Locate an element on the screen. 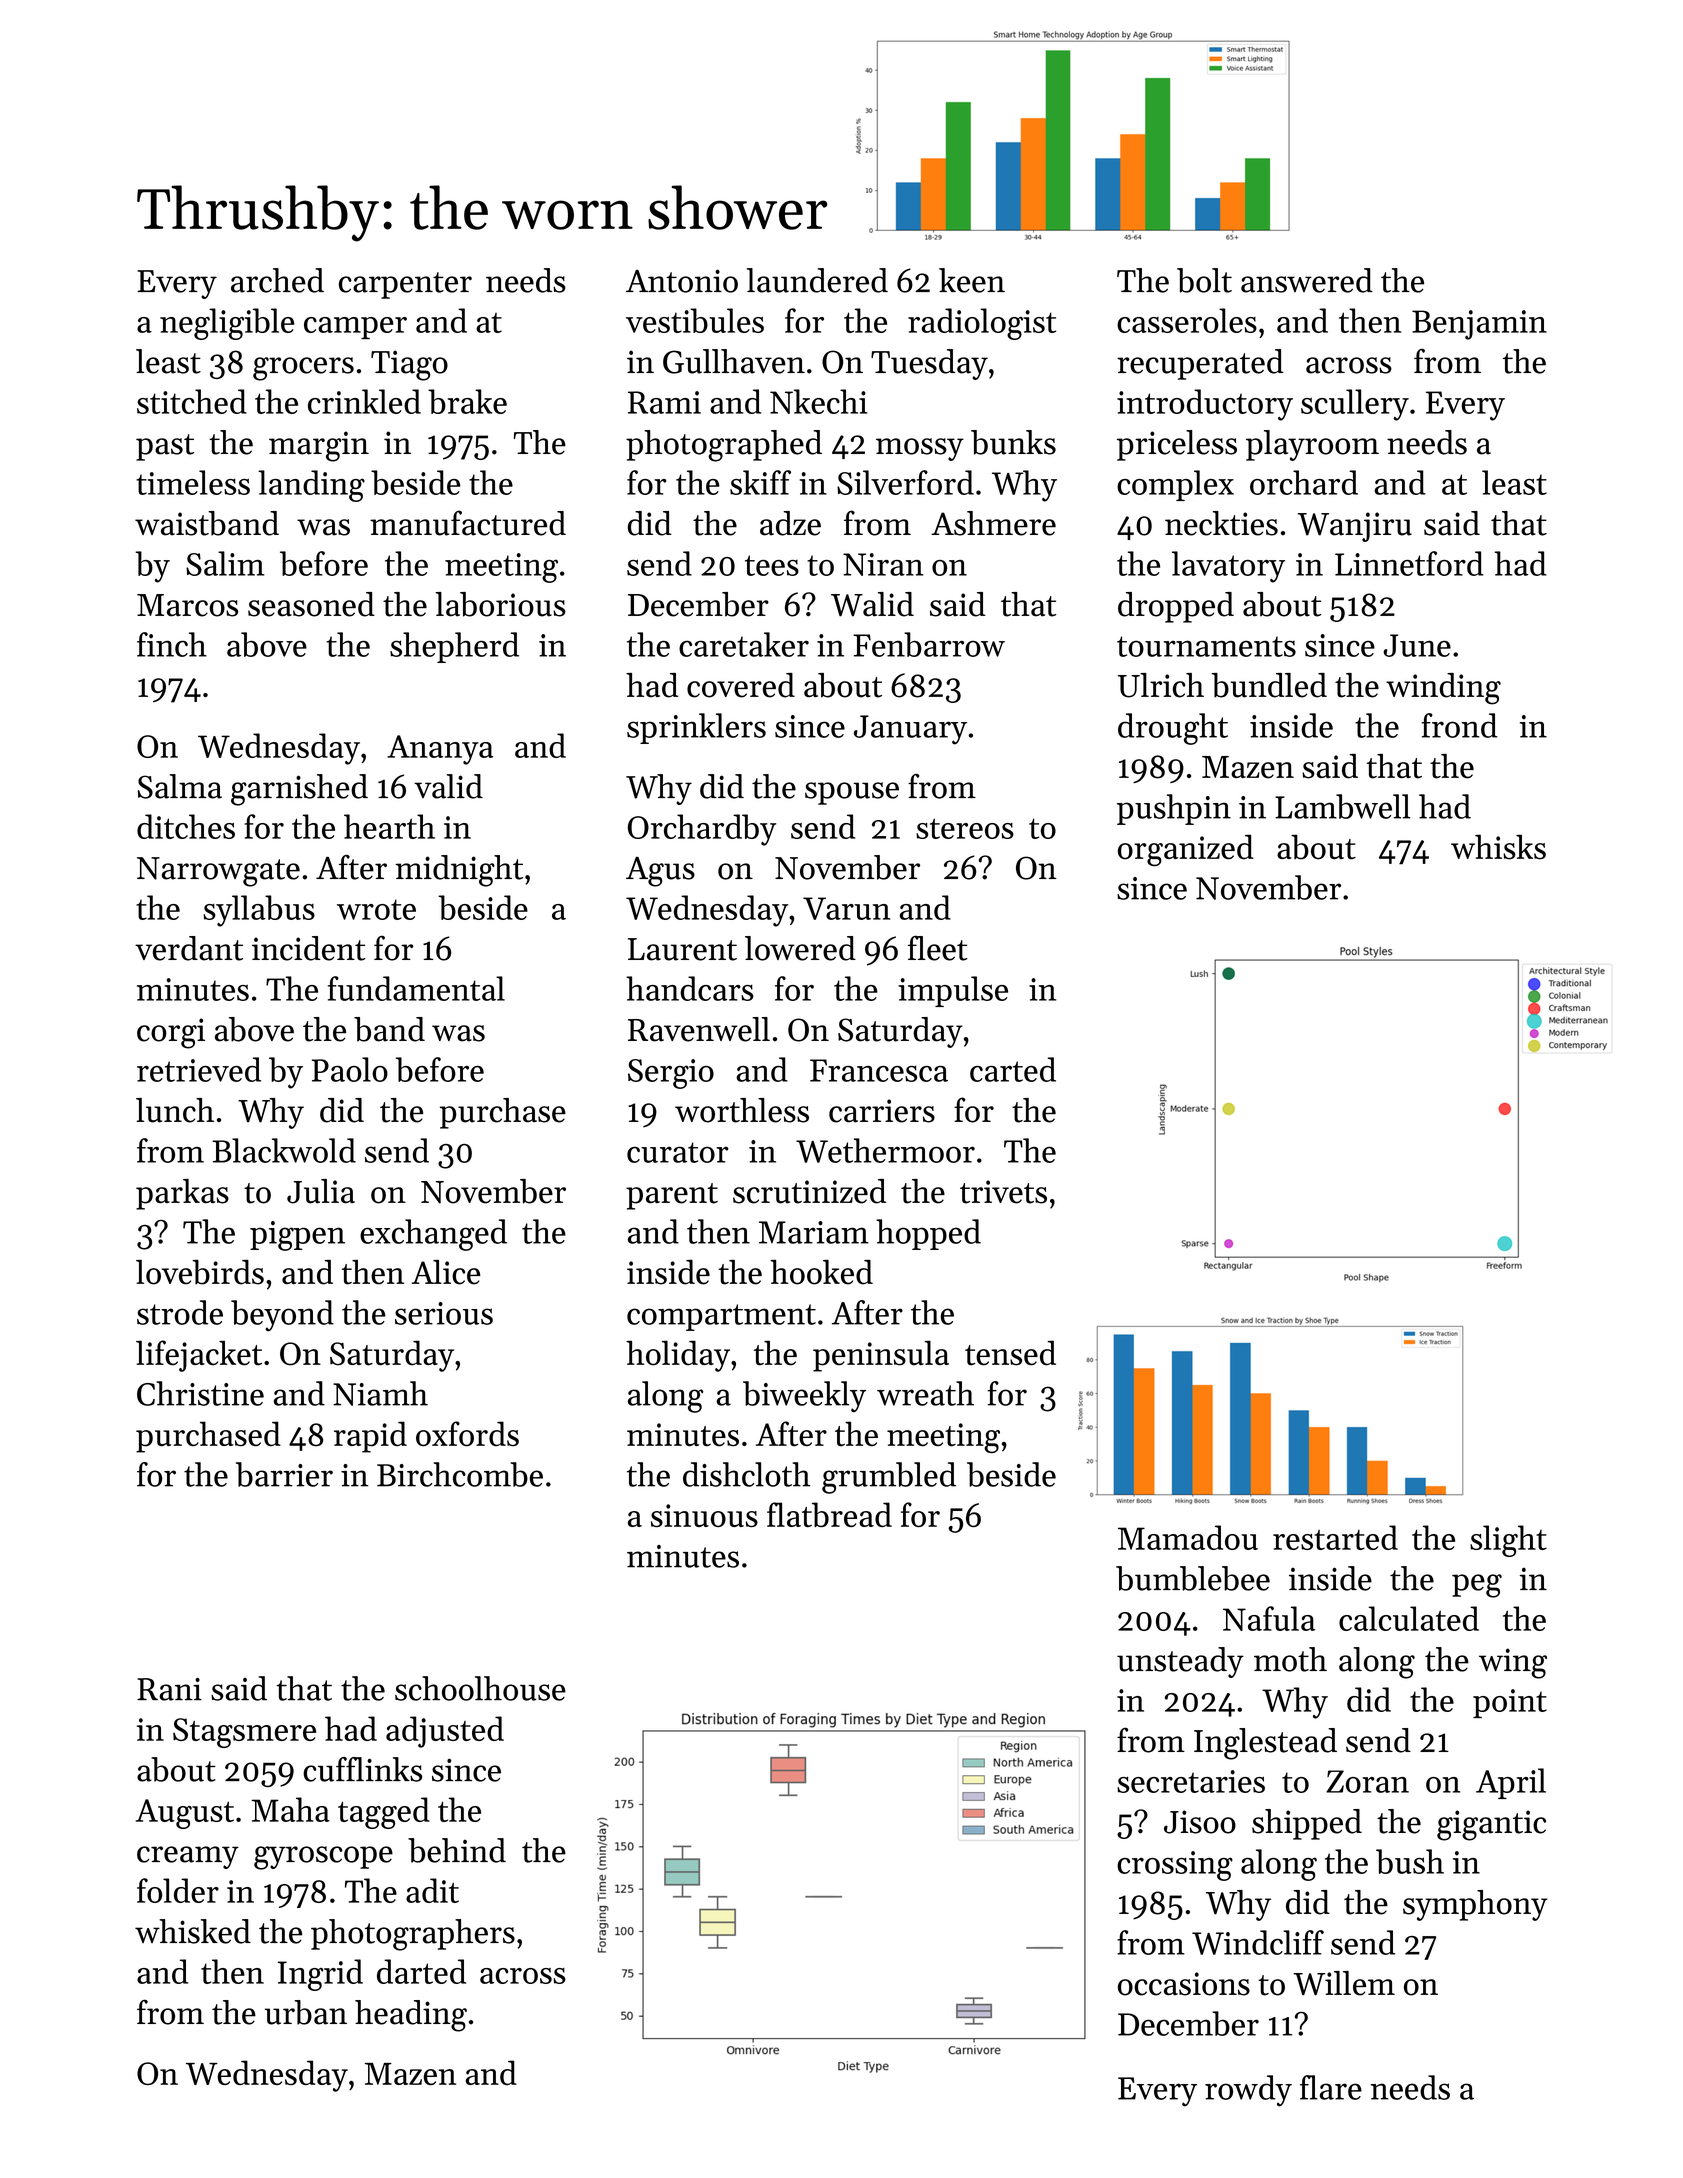 The height and width of the screenshot is (2178, 1683). finch is located at coordinates (172, 644).
